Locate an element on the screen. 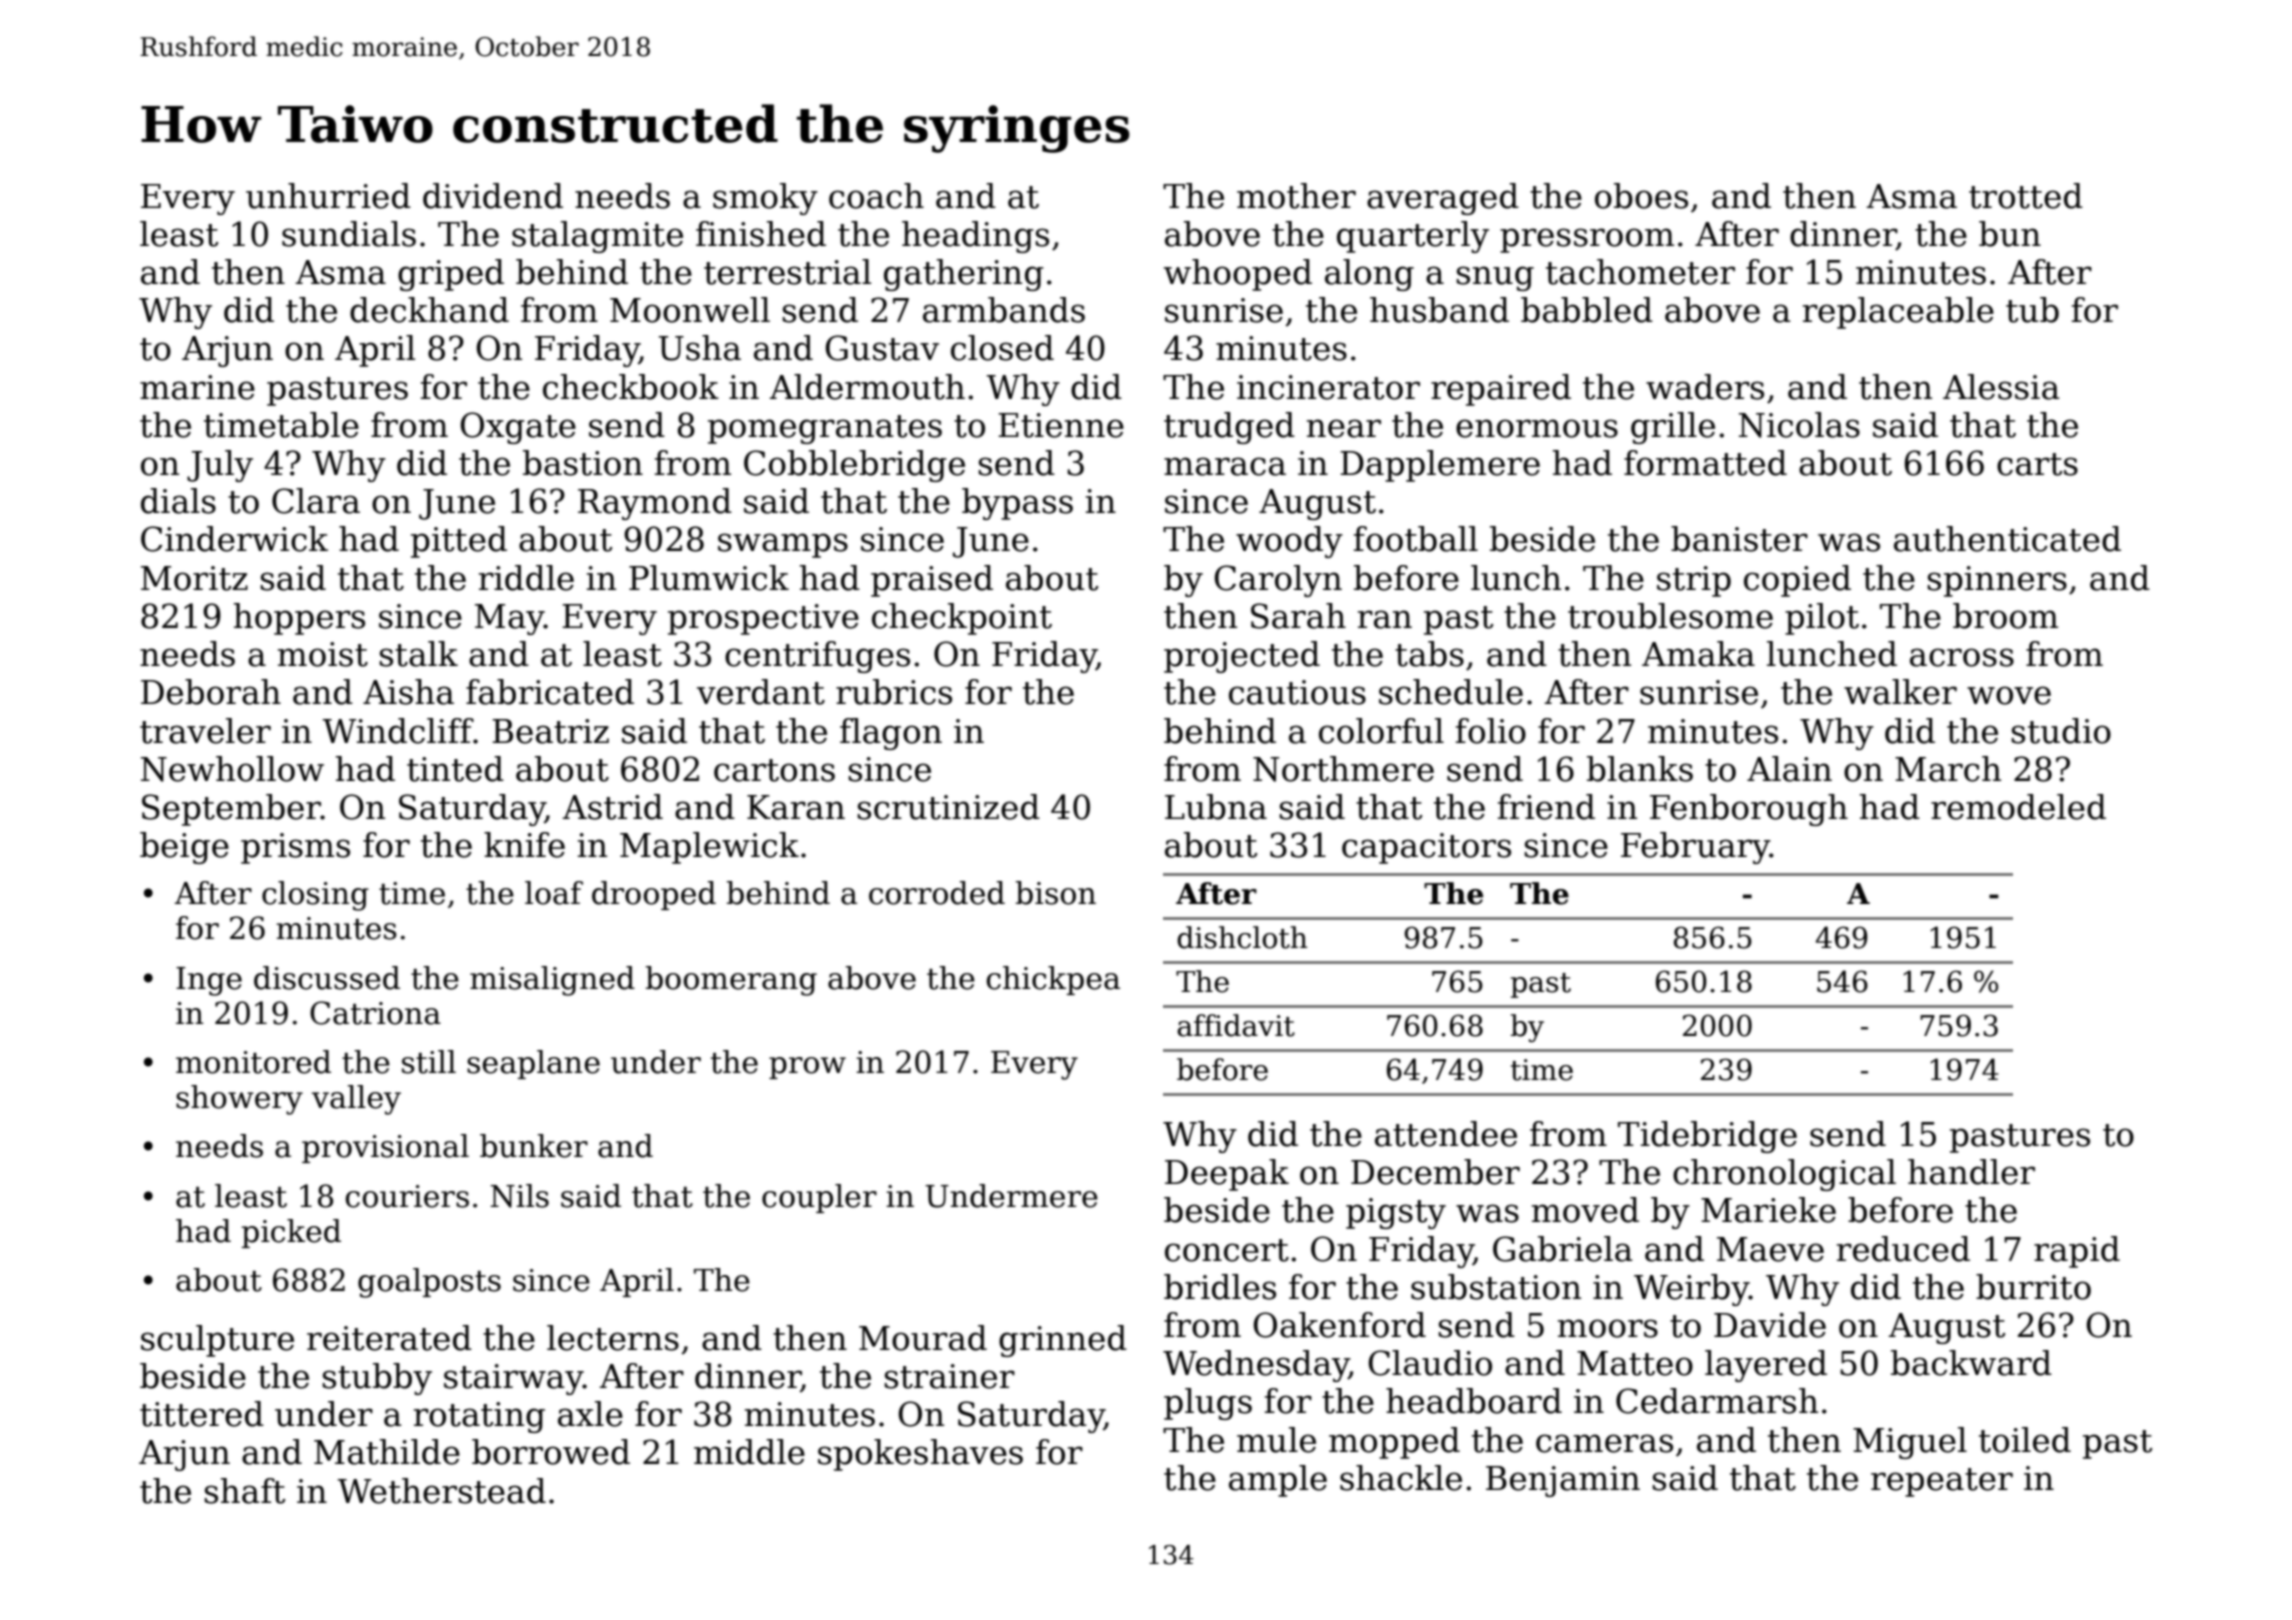  shaft is located at coordinates (244, 1491).
